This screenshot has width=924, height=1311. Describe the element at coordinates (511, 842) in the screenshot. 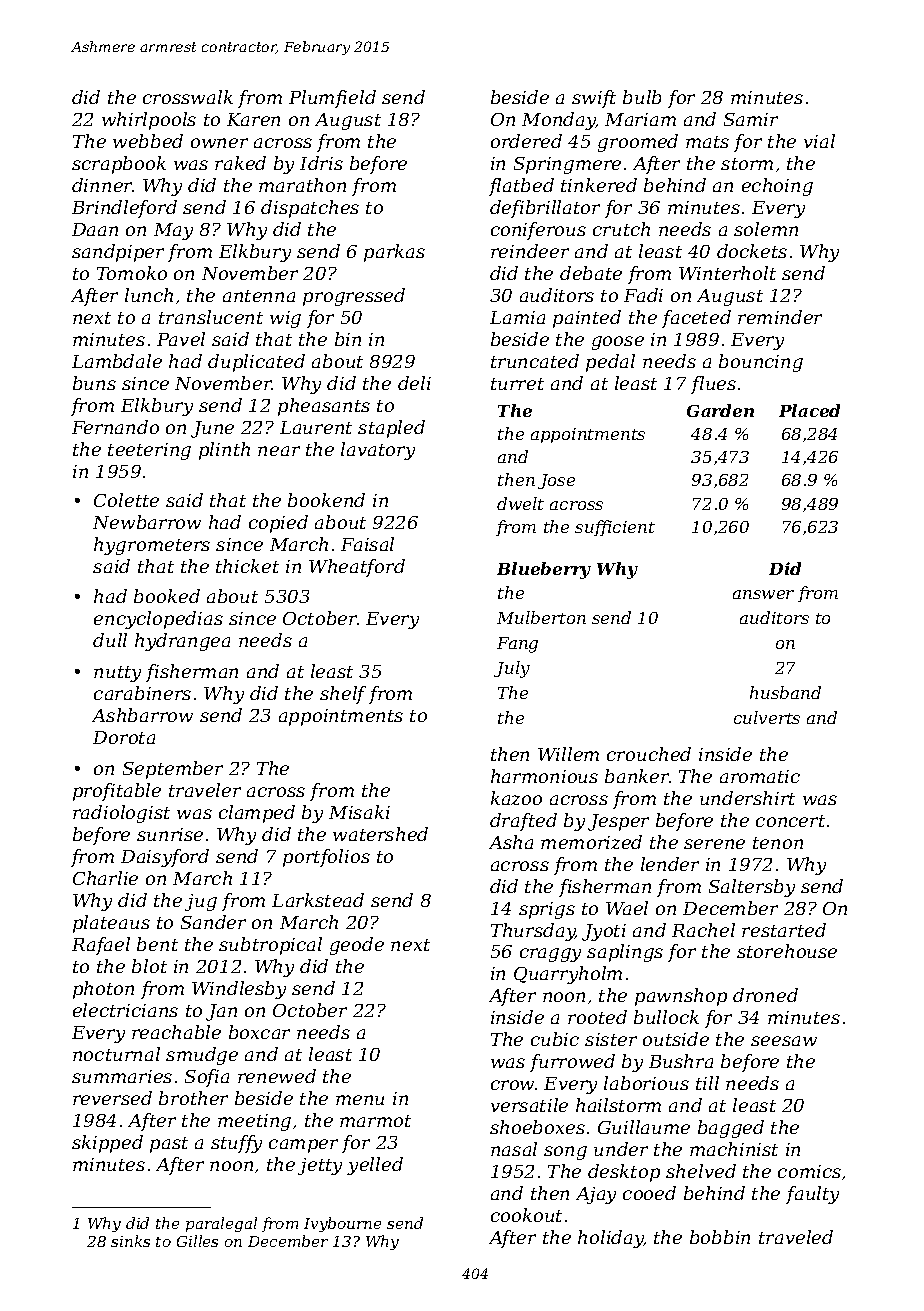

I see `Asha` at that location.
